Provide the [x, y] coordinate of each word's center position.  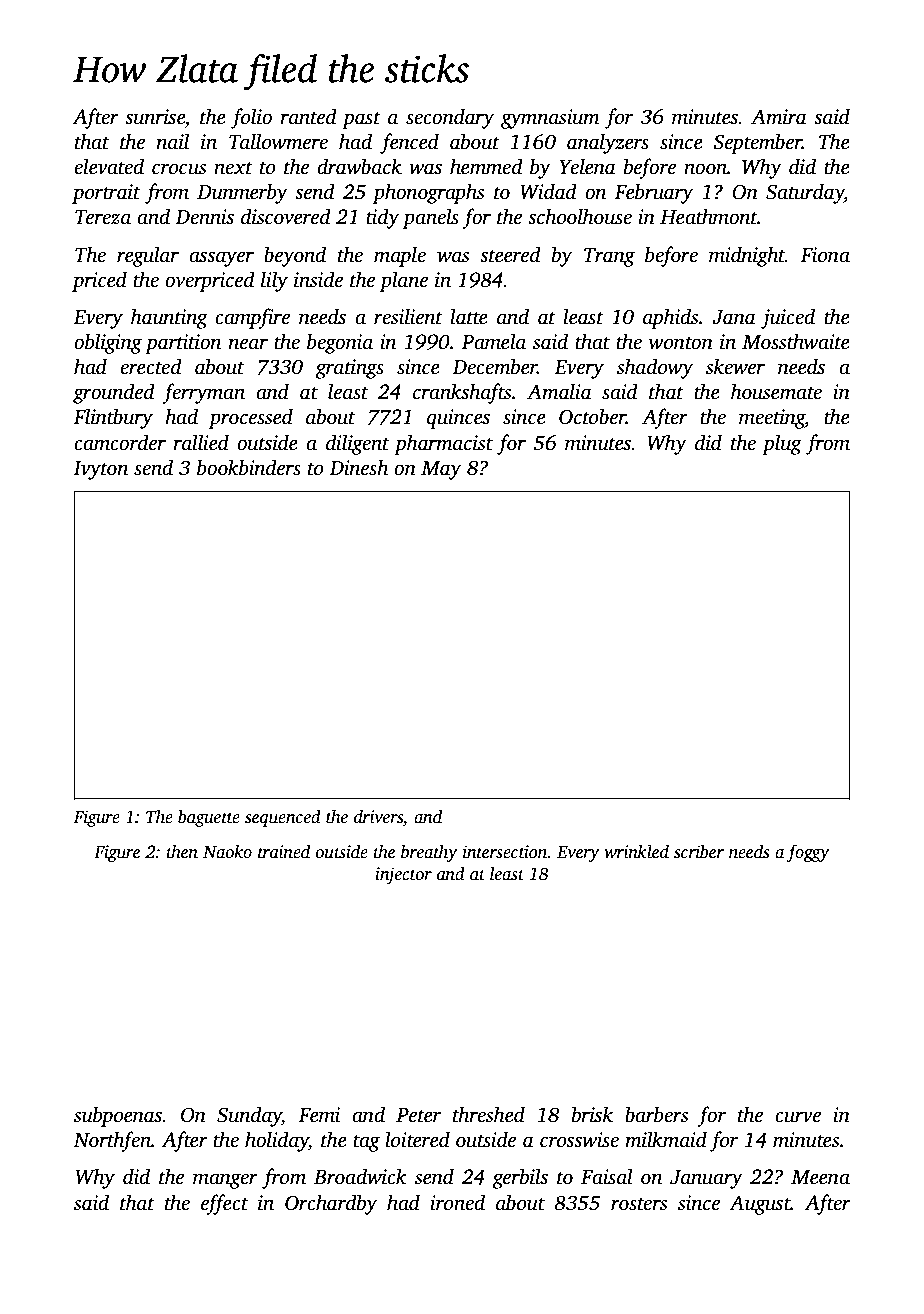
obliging [108, 343]
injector [403, 875]
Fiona [825, 255]
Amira [779, 117]
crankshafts [462, 393]
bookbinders [249, 467]
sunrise [155, 117]
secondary [450, 118]
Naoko [227, 851]
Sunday [249, 1116]
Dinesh [358, 467]
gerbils [520, 1178]
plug [782, 444]
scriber [699, 851]
